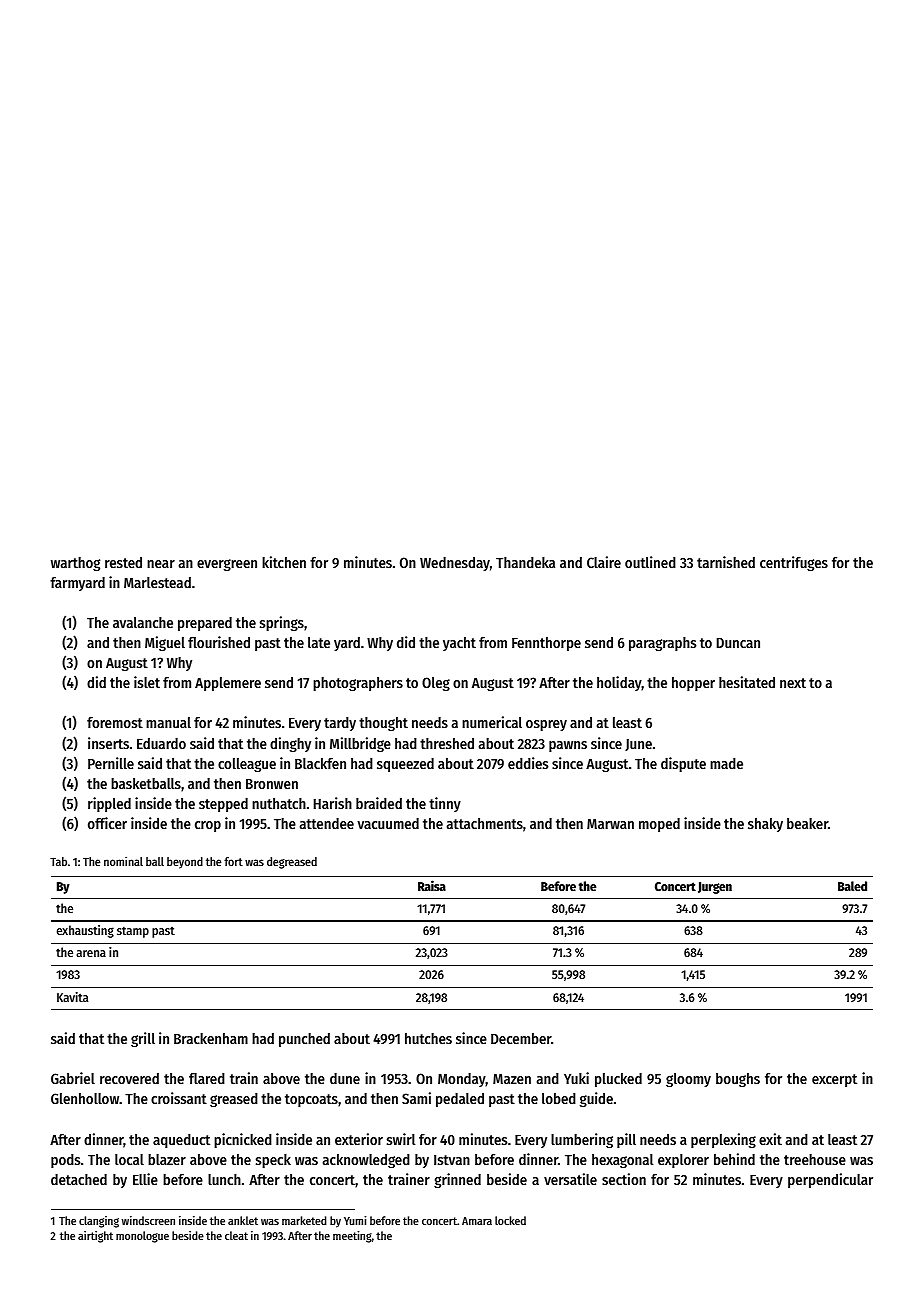  What do you see at coordinates (227, 565) in the document?
I see `evergreen` at bounding box center [227, 565].
